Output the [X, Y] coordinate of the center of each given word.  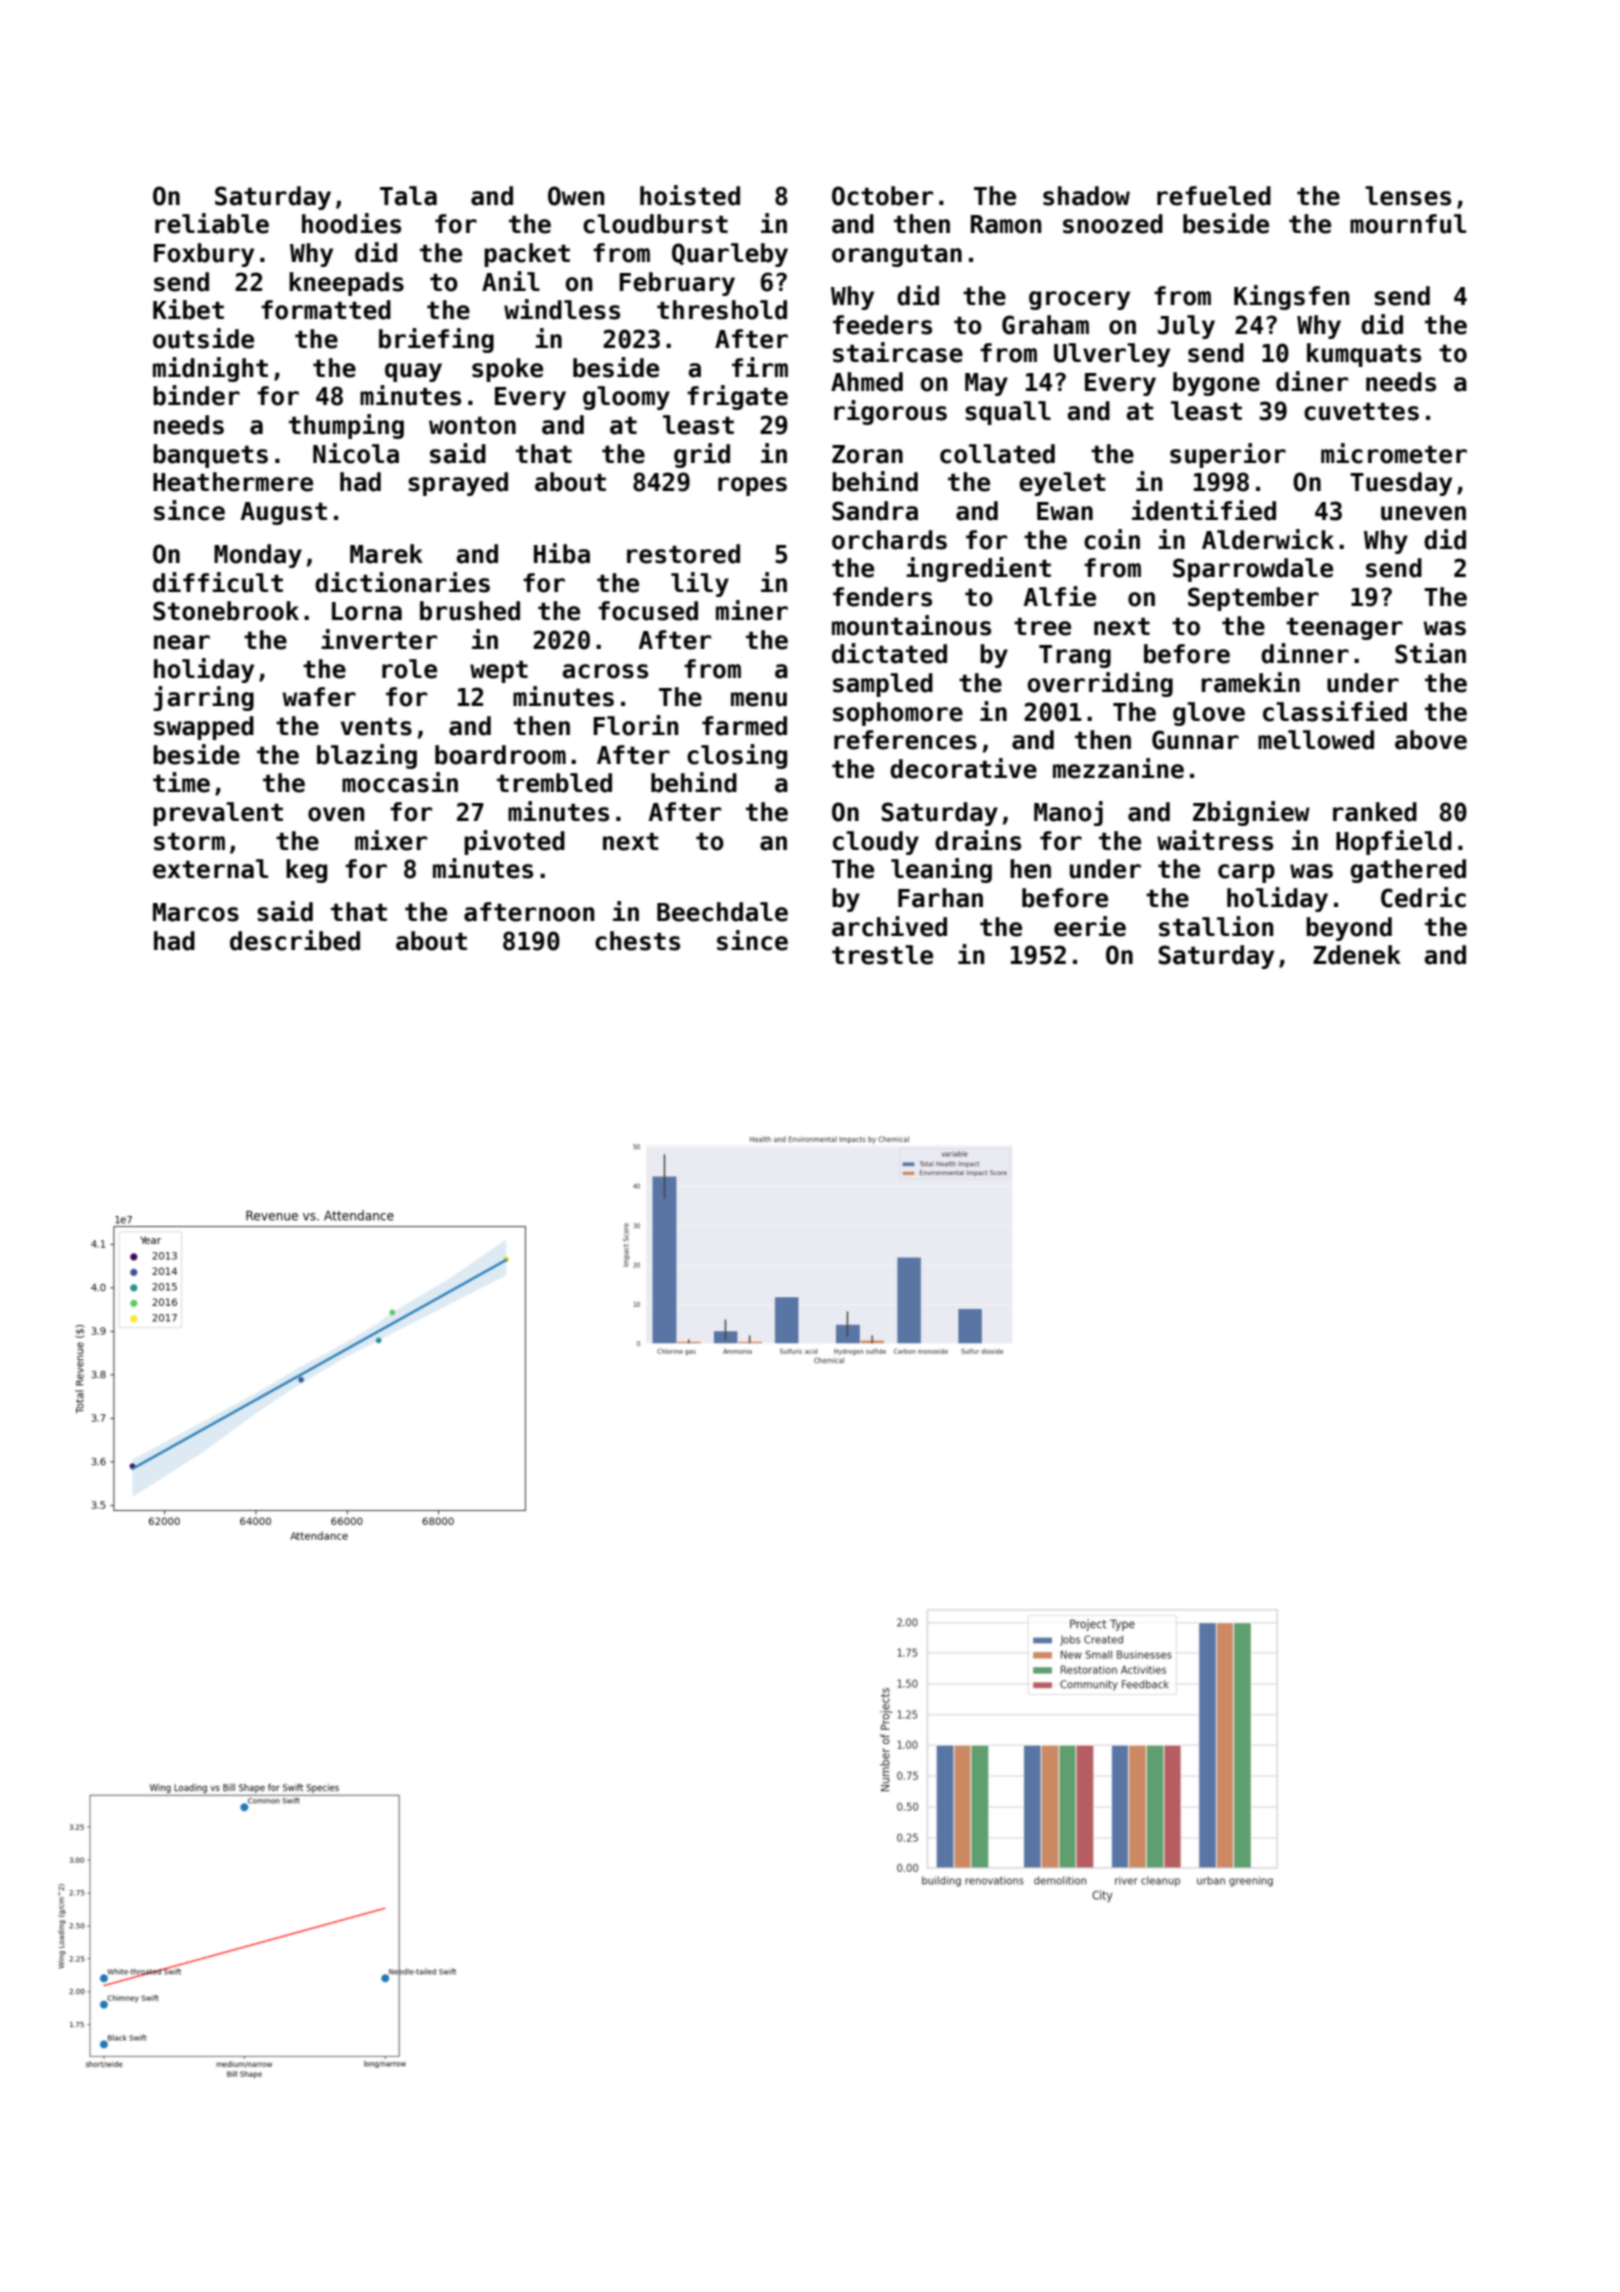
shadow [1086, 196]
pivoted [514, 842]
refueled [1214, 196]
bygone [1216, 384]
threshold [722, 310]
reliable [212, 223]
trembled [554, 783]
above [1431, 740]
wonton [472, 425]
